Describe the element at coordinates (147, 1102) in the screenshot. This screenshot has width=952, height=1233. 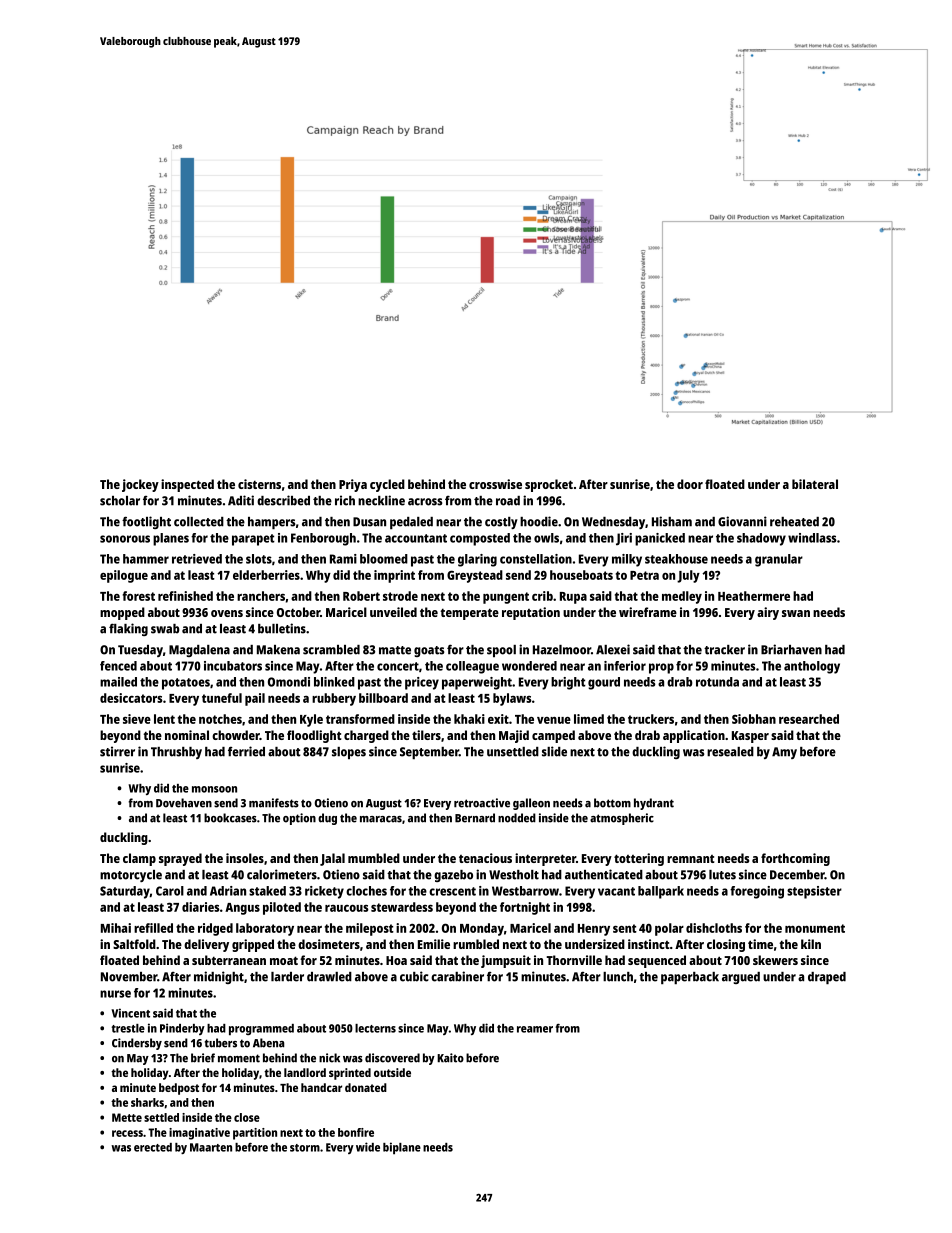
I see `sharks` at that location.
